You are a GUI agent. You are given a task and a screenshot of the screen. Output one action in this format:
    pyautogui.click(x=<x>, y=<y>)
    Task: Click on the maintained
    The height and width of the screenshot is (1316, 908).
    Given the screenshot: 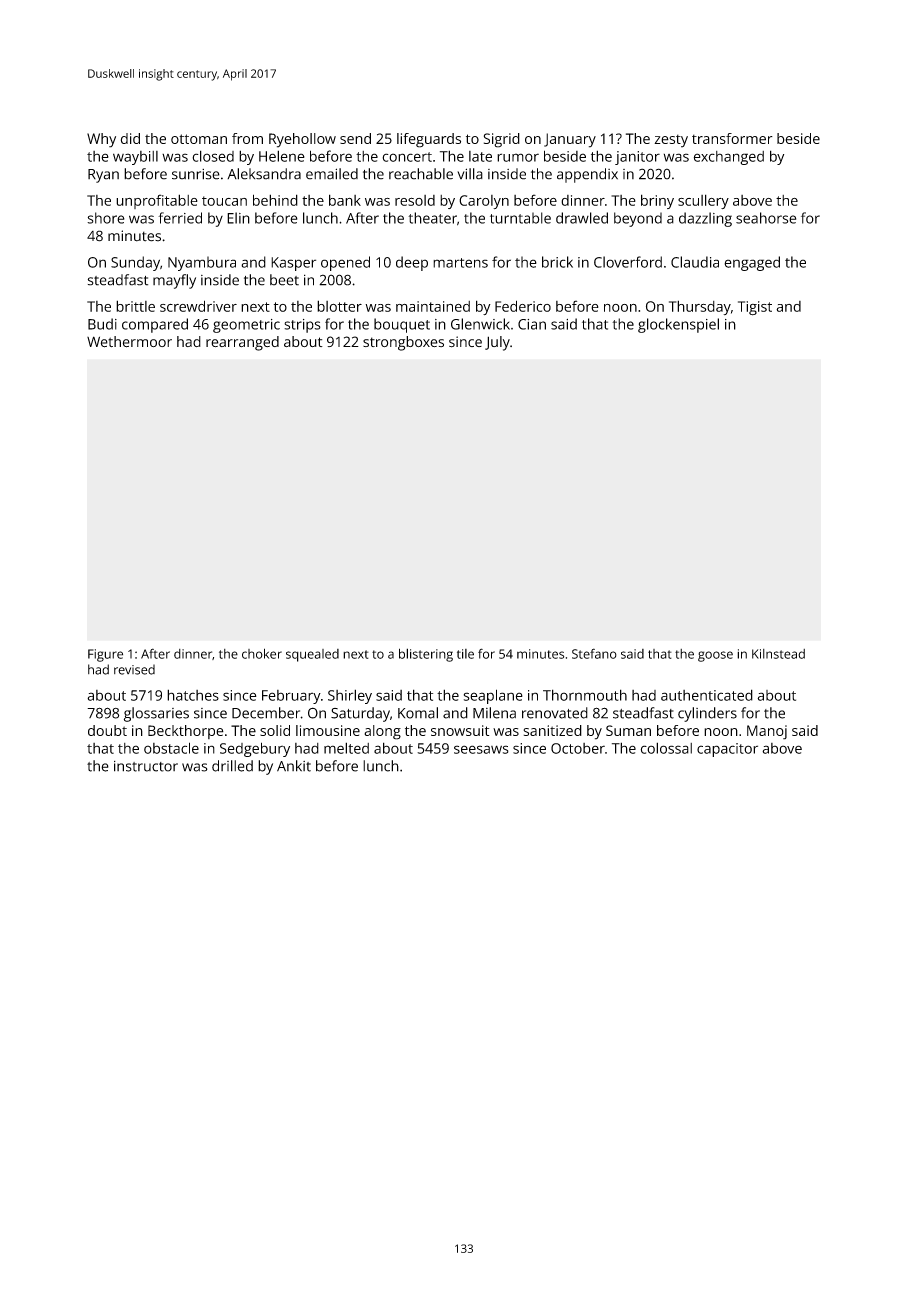 What is the action you would take?
    pyautogui.click(x=433, y=306)
